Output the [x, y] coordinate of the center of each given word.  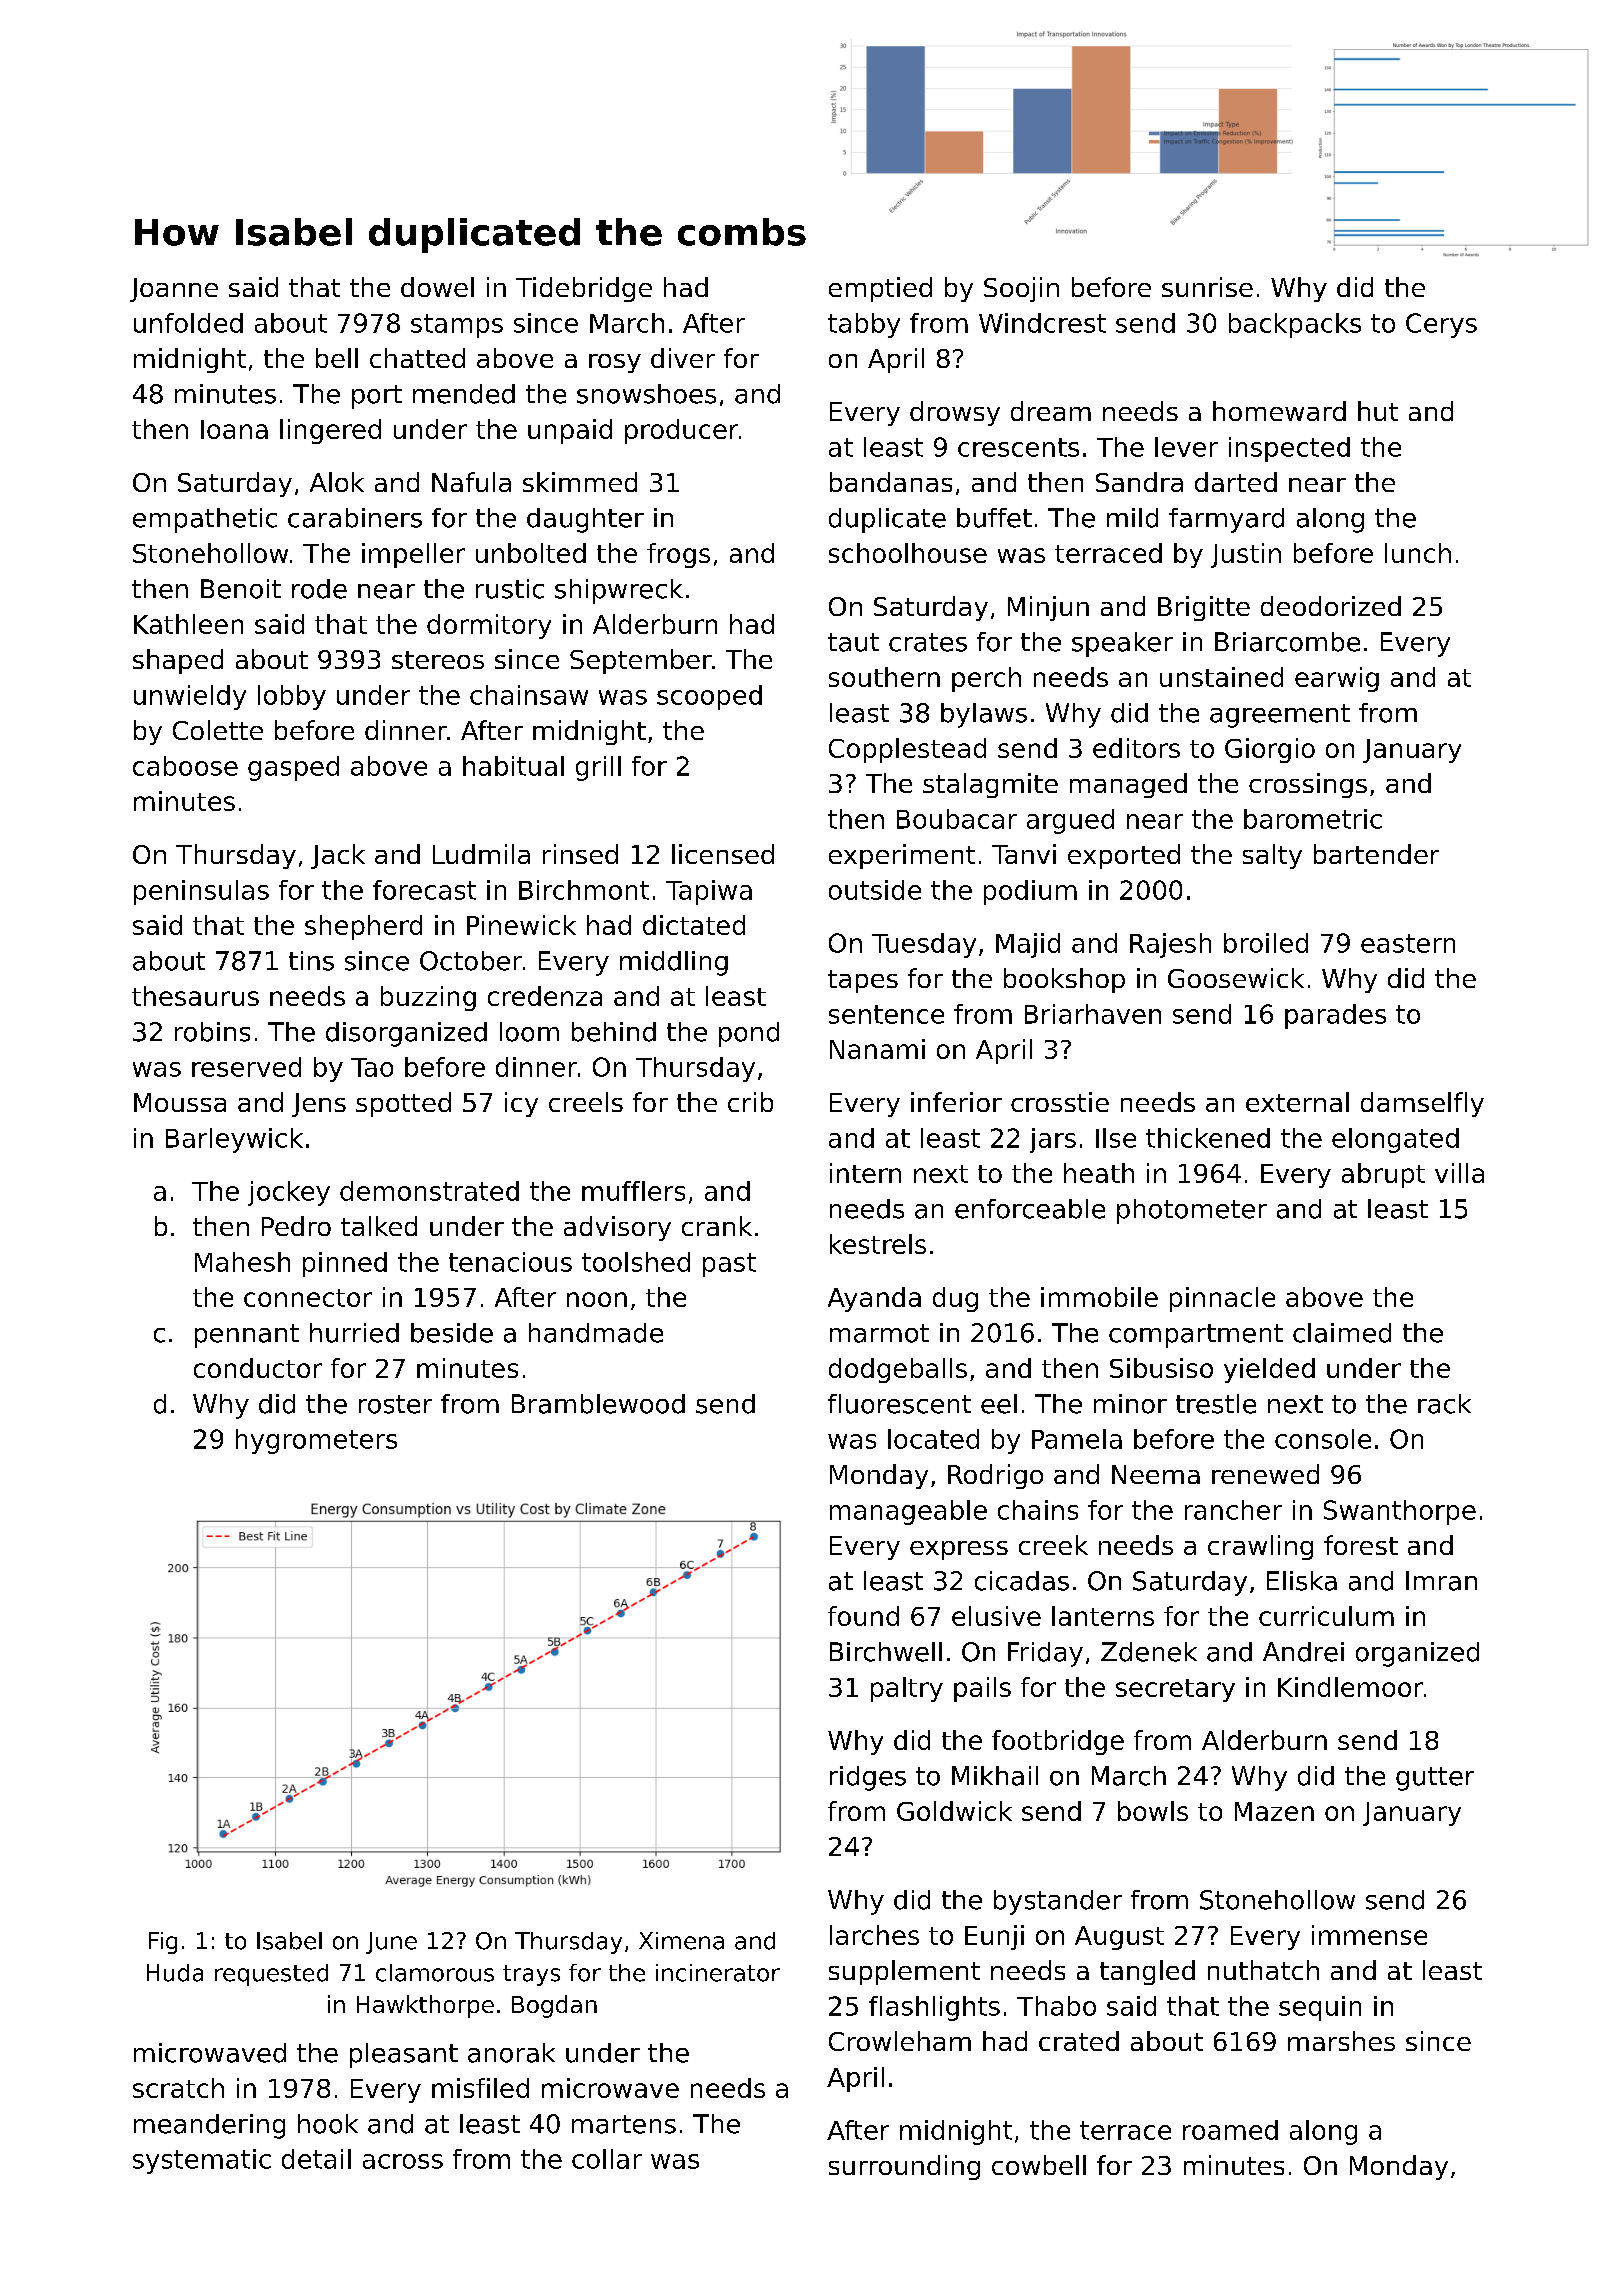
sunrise [1207, 287]
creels [586, 1102]
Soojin [1021, 289]
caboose [185, 766]
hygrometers [316, 1441]
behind [614, 1032]
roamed [1230, 2130]
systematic [202, 2161]
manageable [908, 1512]
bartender [1376, 854]
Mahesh [242, 1262]
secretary [1175, 1690]
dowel [437, 287]
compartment [1196, 1336]
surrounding [904, 2167]
